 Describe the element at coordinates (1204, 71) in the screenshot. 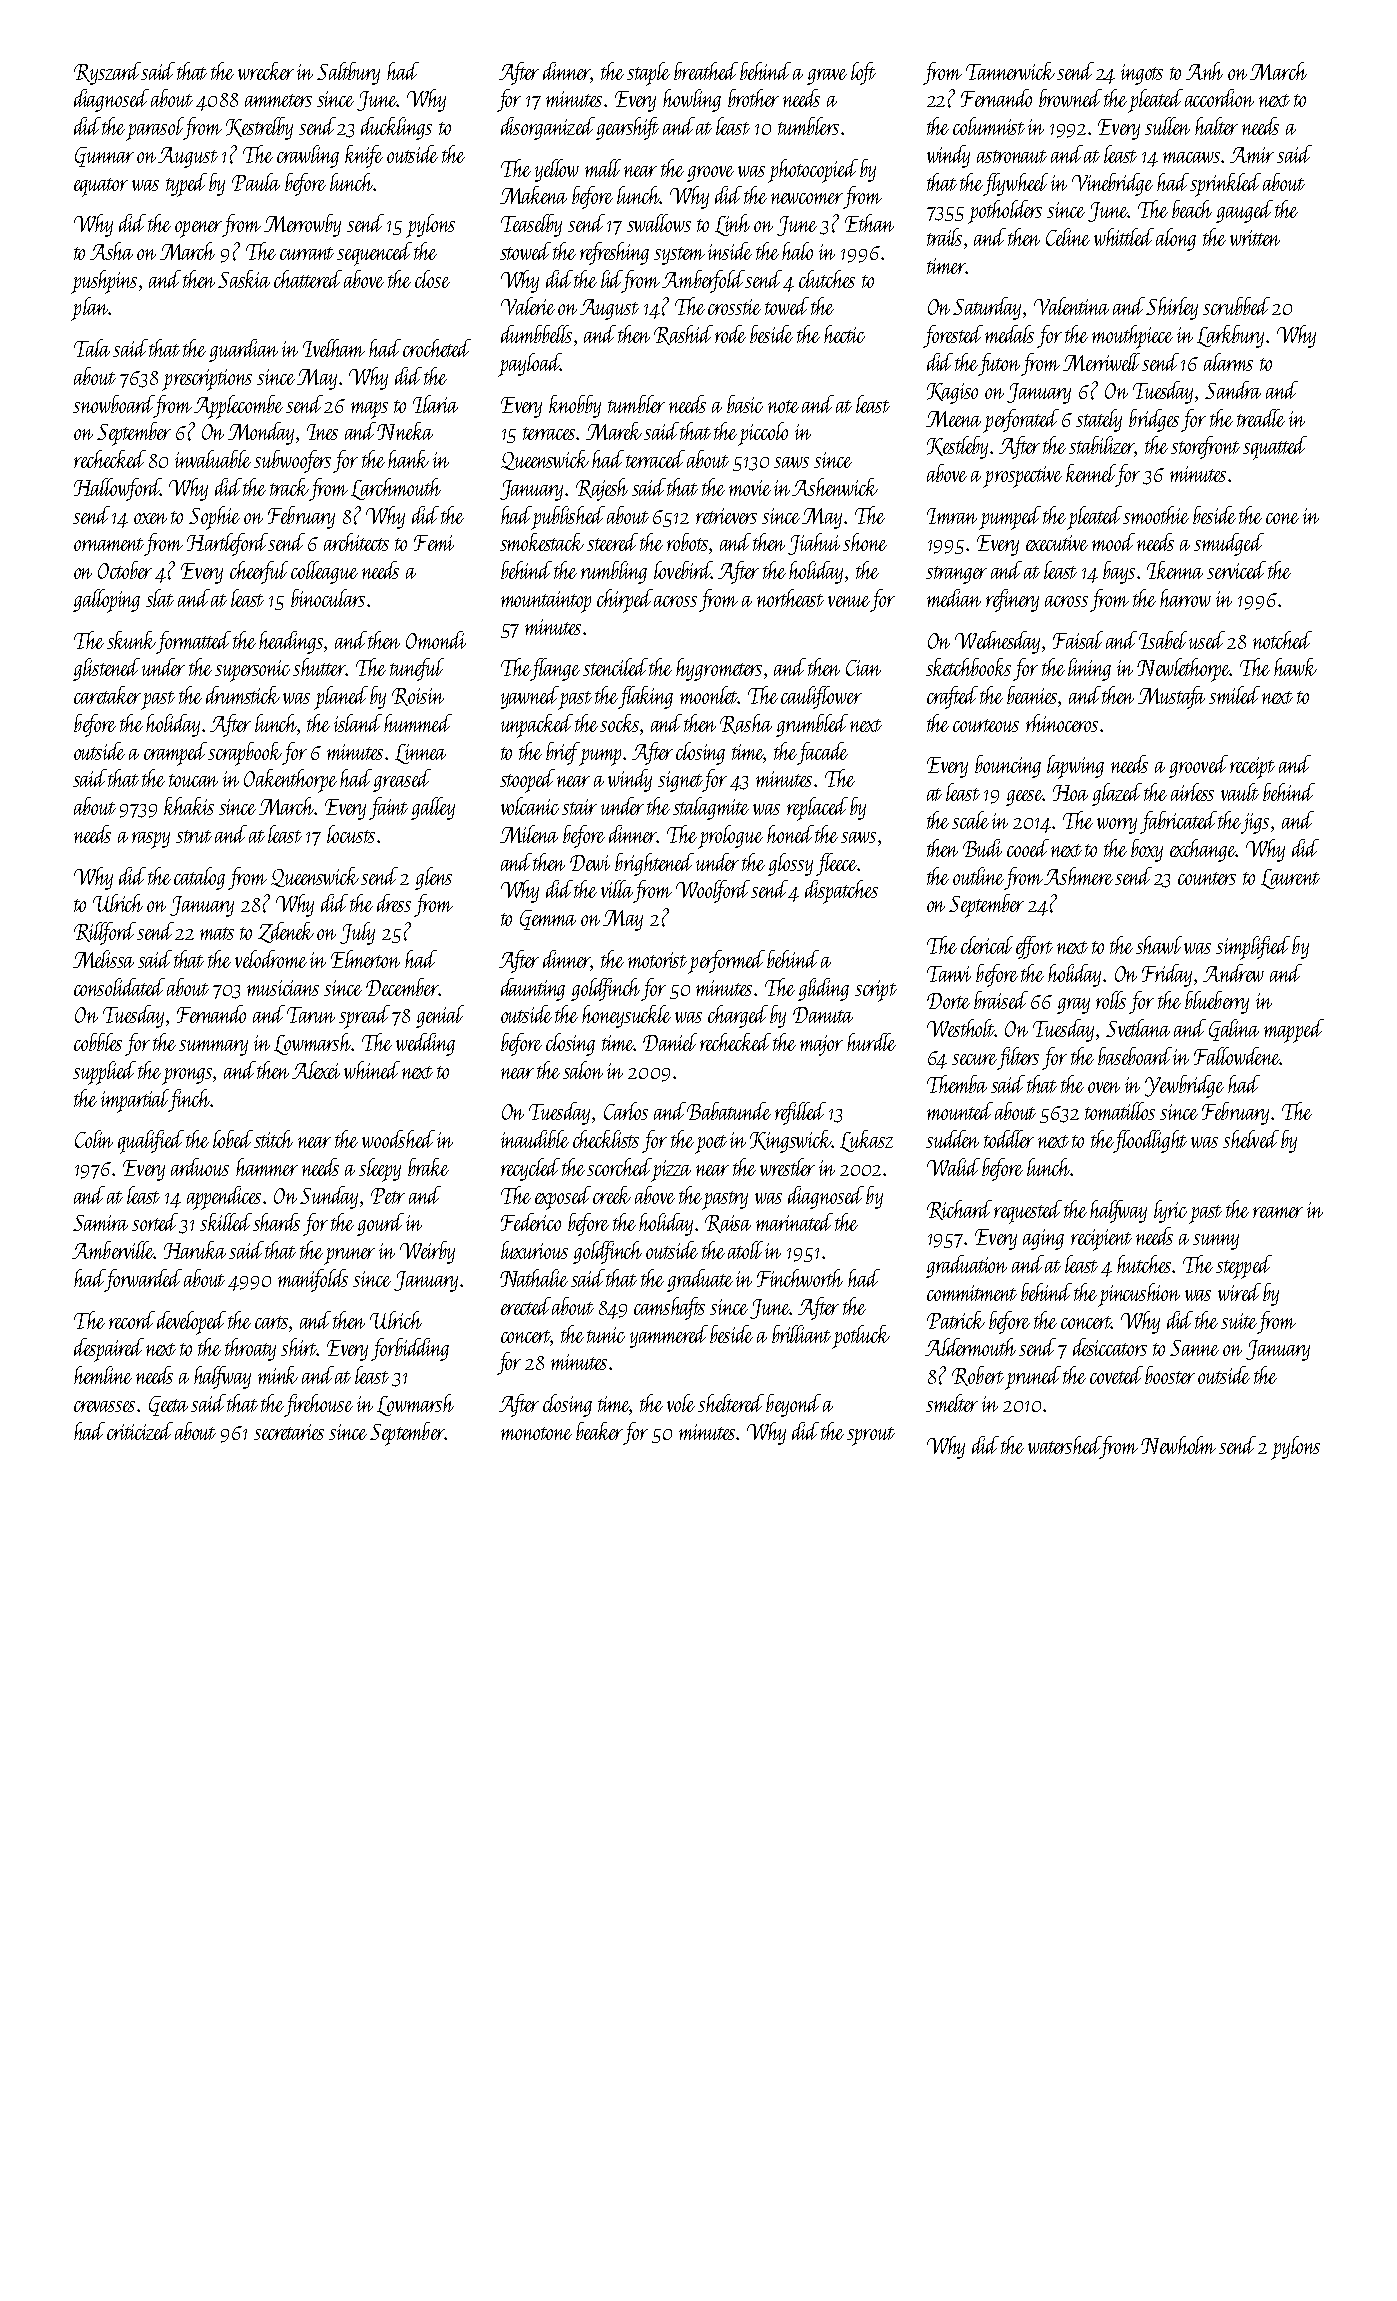

I see `Anh` at that location.
